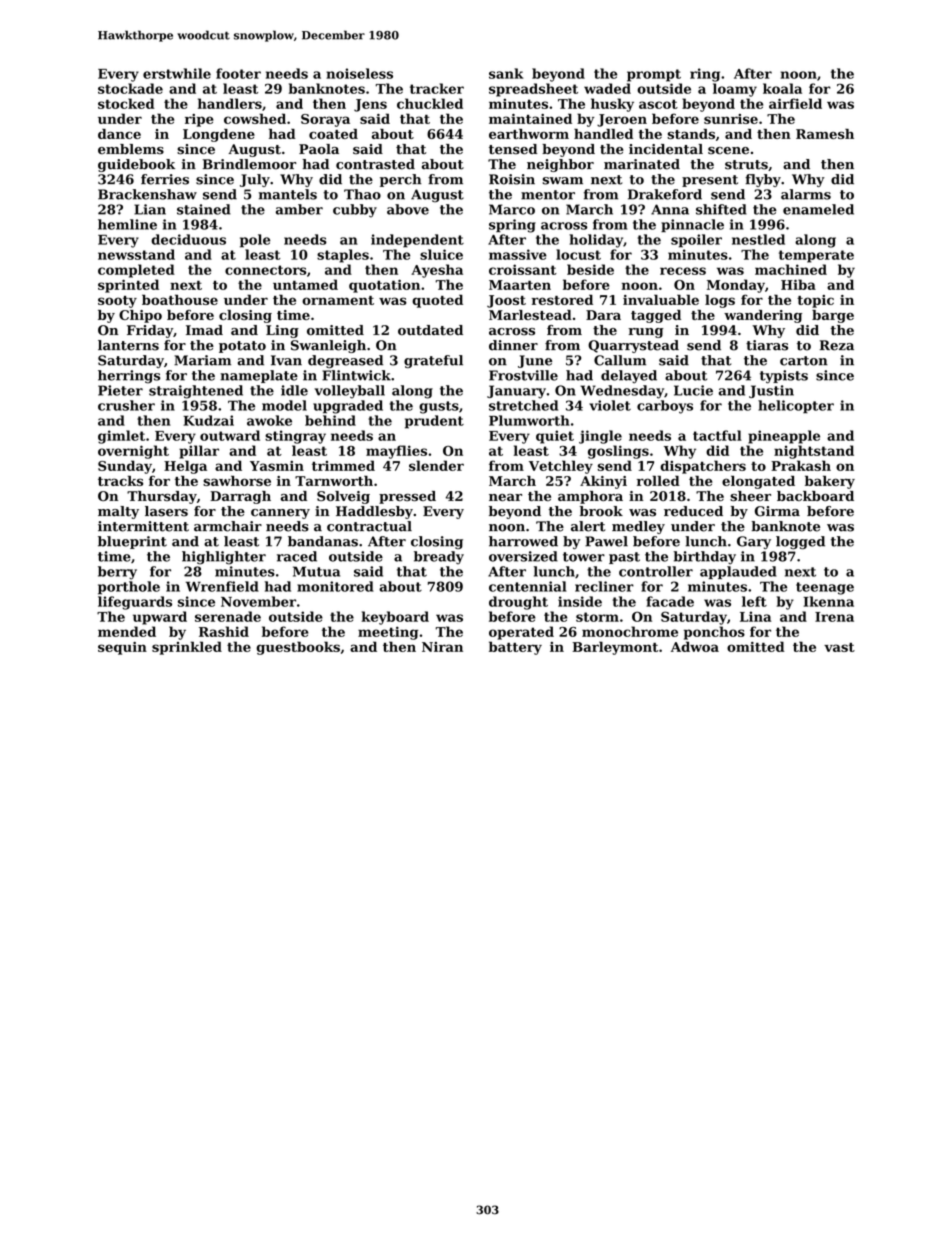 The width and height of the image is (952, 1233). I want to click on intermittent, so click(143, 526).
